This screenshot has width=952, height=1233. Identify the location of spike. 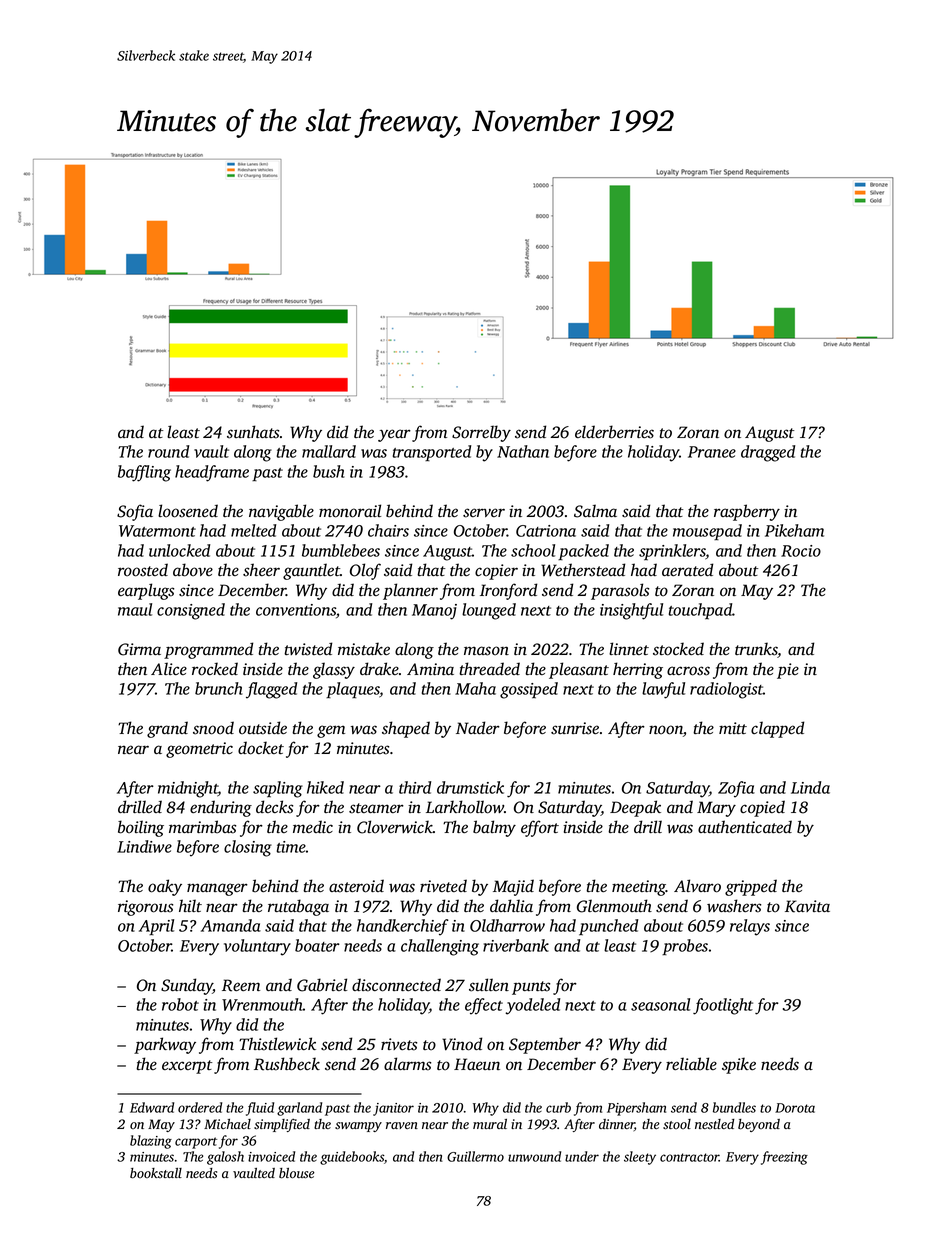
(739, 1065).
